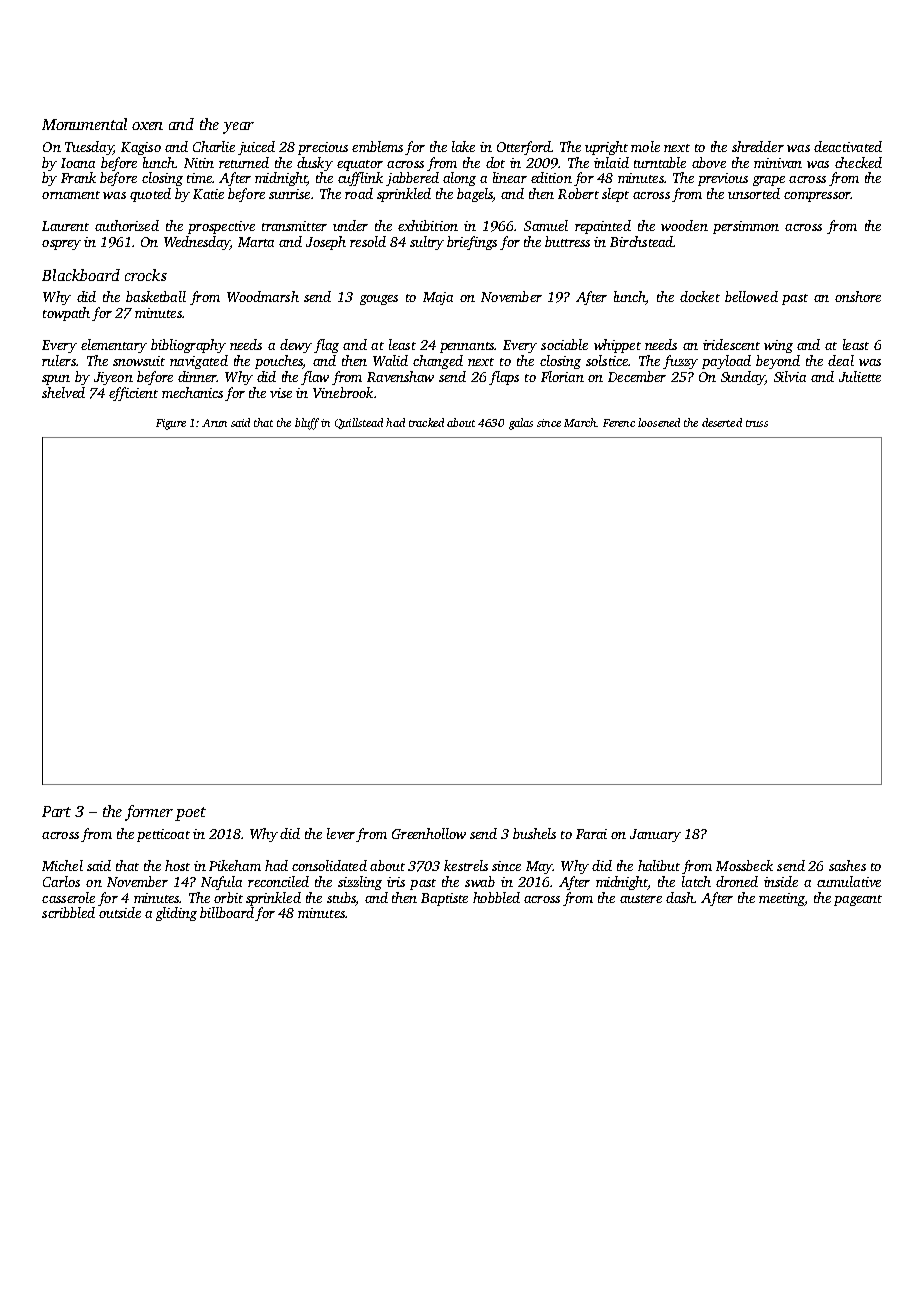 The height and width of the document is (1308, 924). Describe the element at coordinates (467, 347) in the document. I see `pennants` at that location.
